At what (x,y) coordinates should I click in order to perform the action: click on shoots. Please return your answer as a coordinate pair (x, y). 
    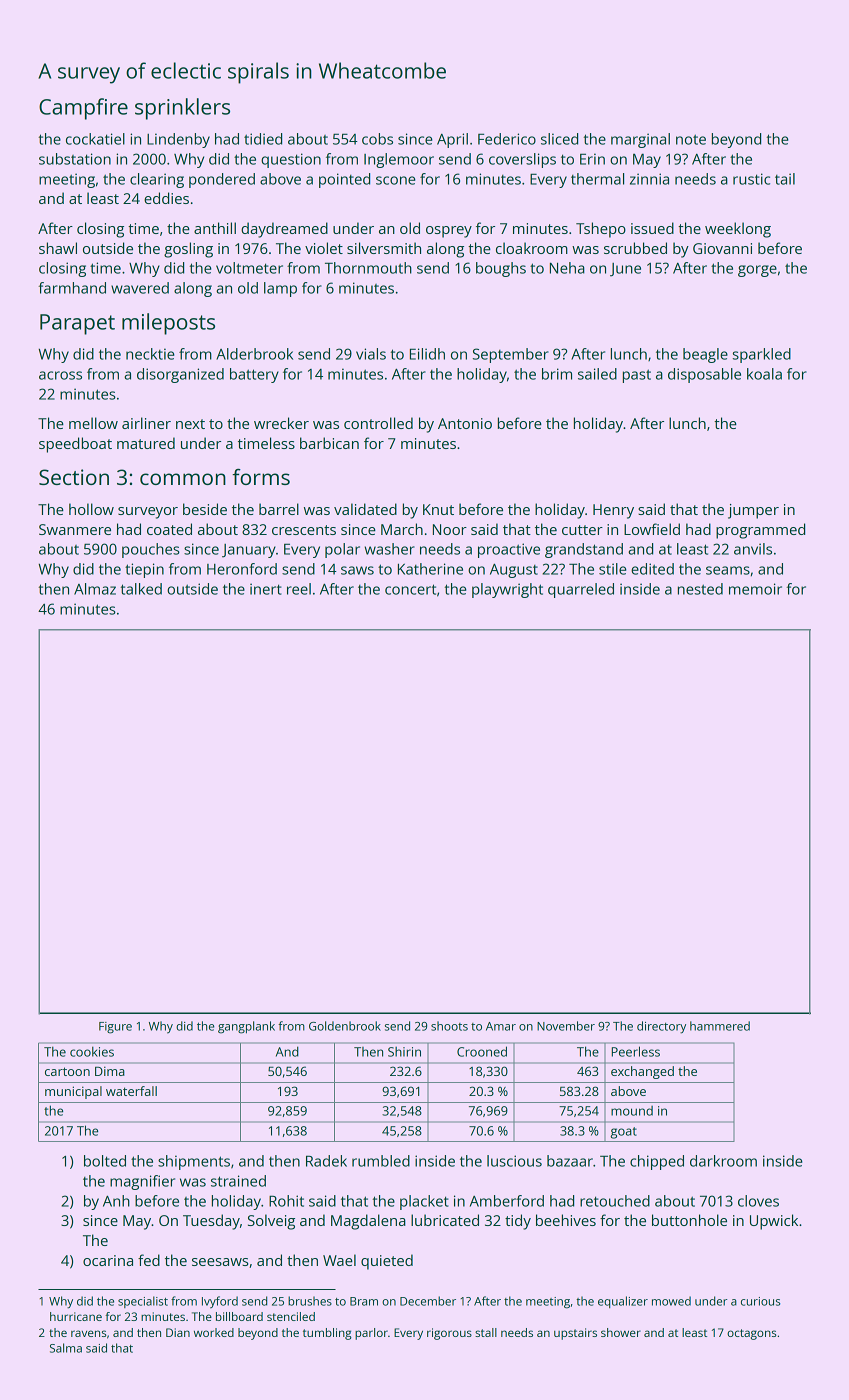
    Looking at the image, I should click on (449, 1026).
